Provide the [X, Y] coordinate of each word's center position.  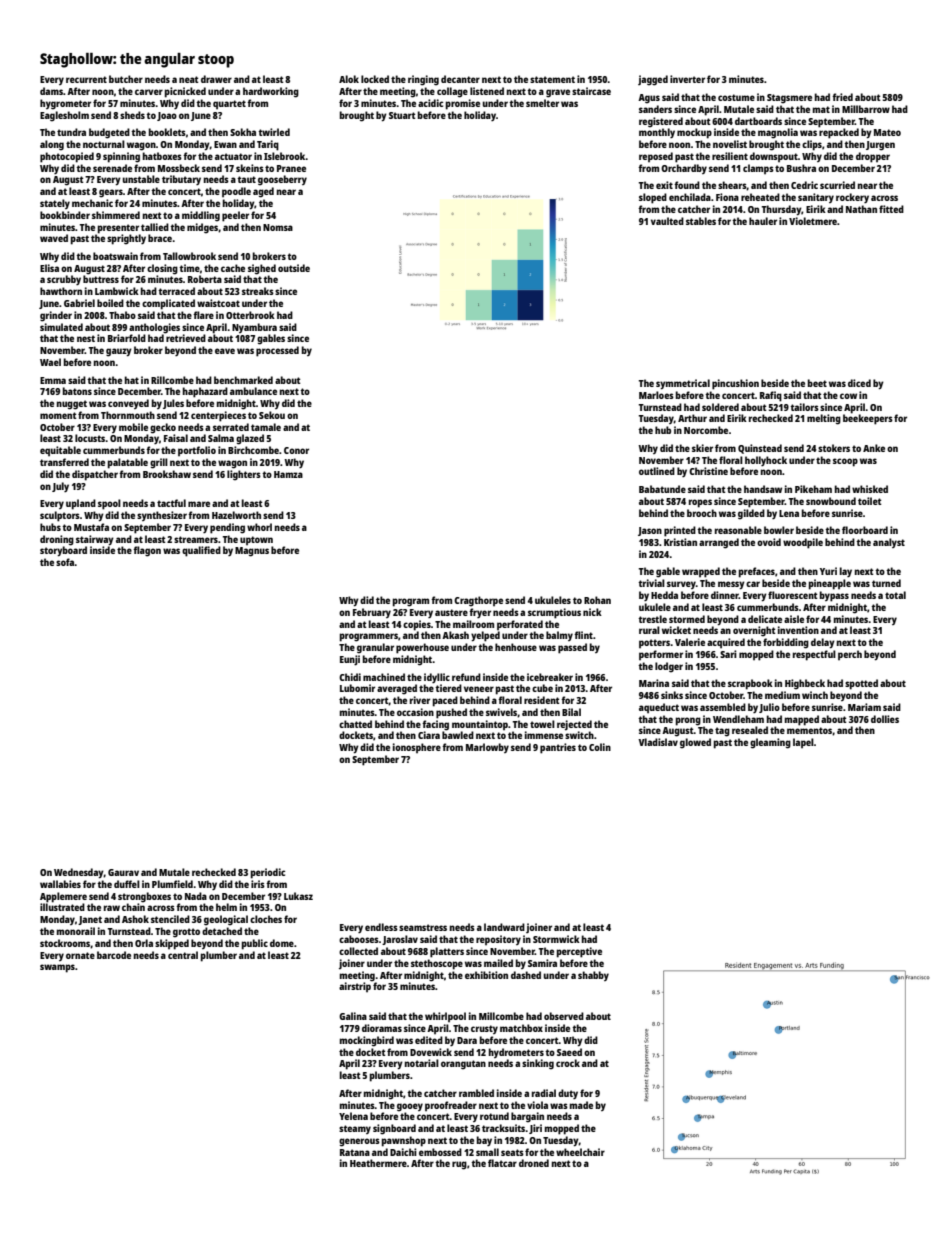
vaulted [667, 221]
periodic [268, 873]
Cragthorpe [478, 601]
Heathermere [378, 1163]
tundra [71, 132]
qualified [201, 551]
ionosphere [417, 748]
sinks [672, 695]
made [581, 1105]
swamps [57, 968]
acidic [430, 103]
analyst [889, 543]
